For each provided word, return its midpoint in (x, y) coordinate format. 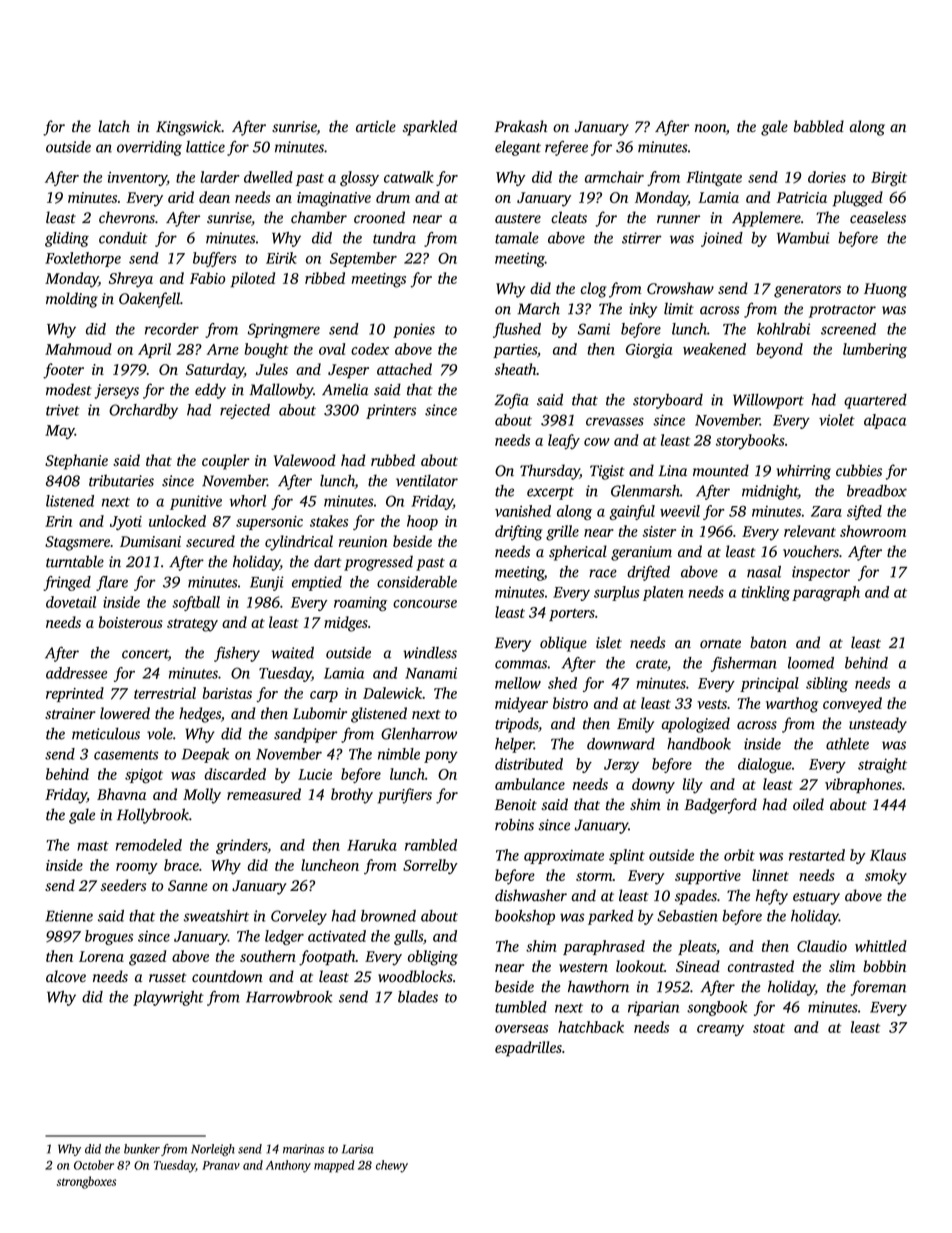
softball (196, 603)
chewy (392, 1166)
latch (114, 126)
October (94, 1165)
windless (430, 653)
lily (693, 786)
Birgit (889, 179)
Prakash (521, 126)
